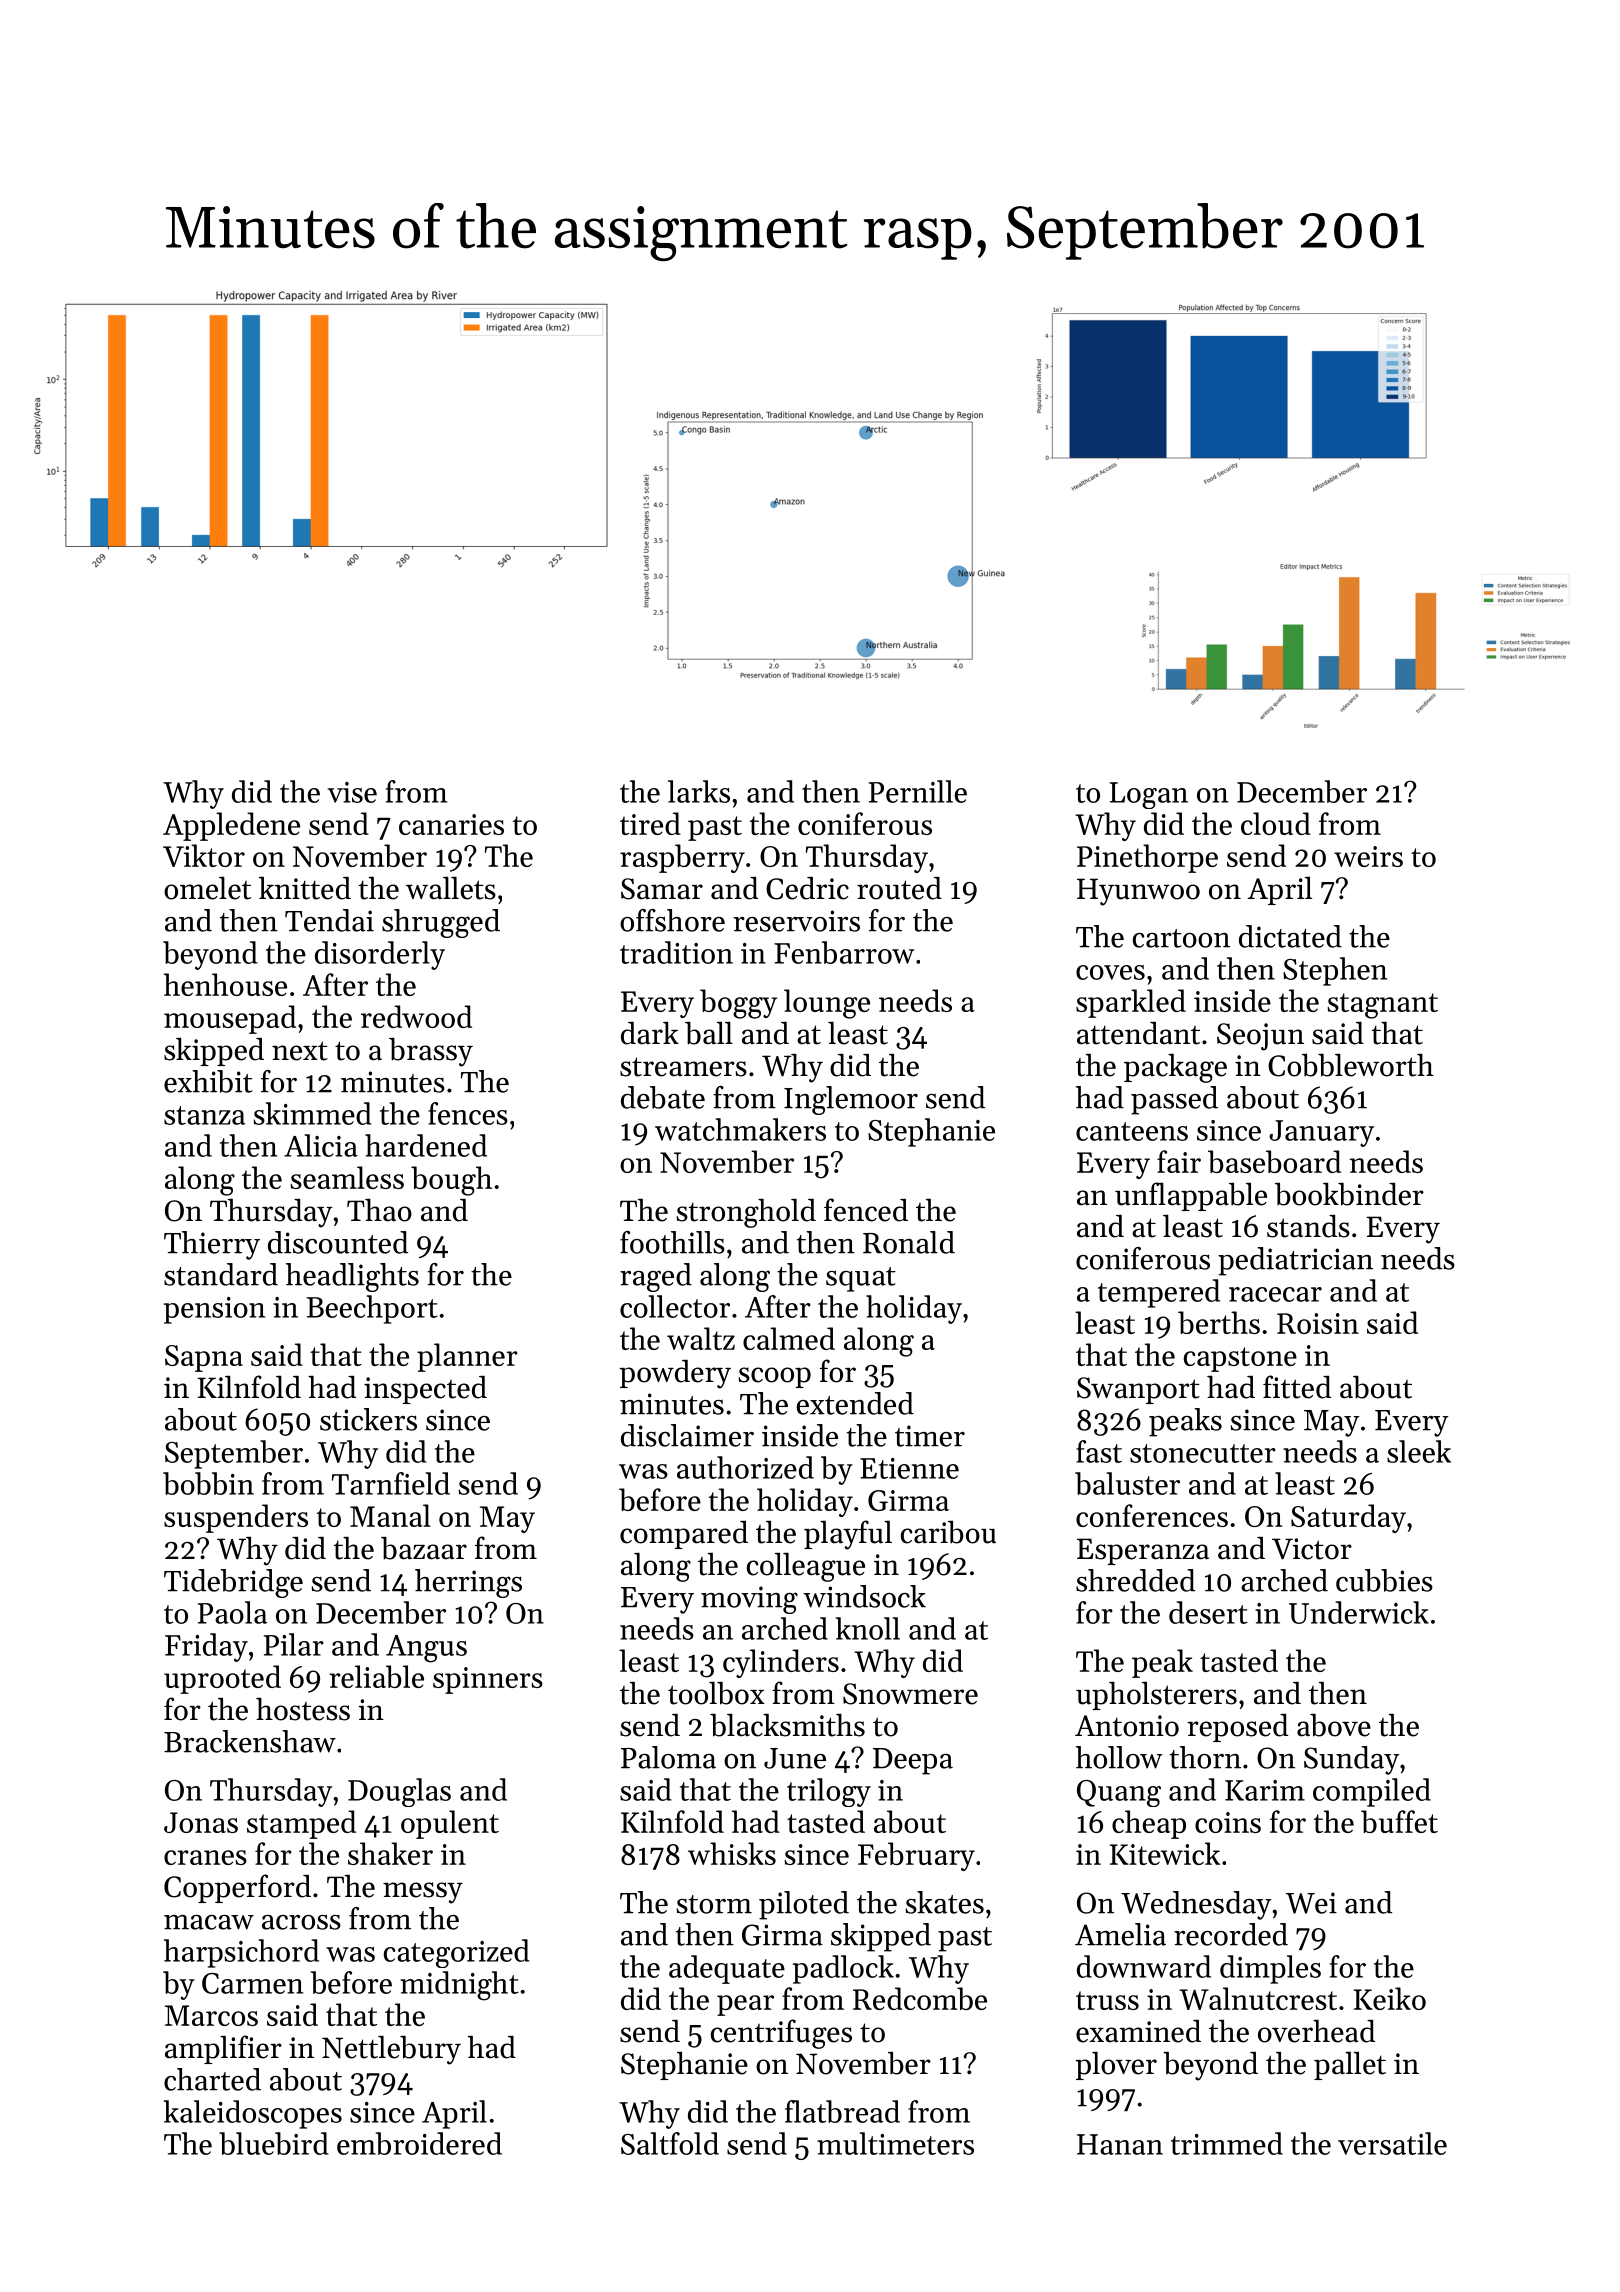 This page has width=1620, height=2292. What do you see at coordinates (1275, 1294) in the page?
I see `racecar` at bounding box center [1275, 1294].
